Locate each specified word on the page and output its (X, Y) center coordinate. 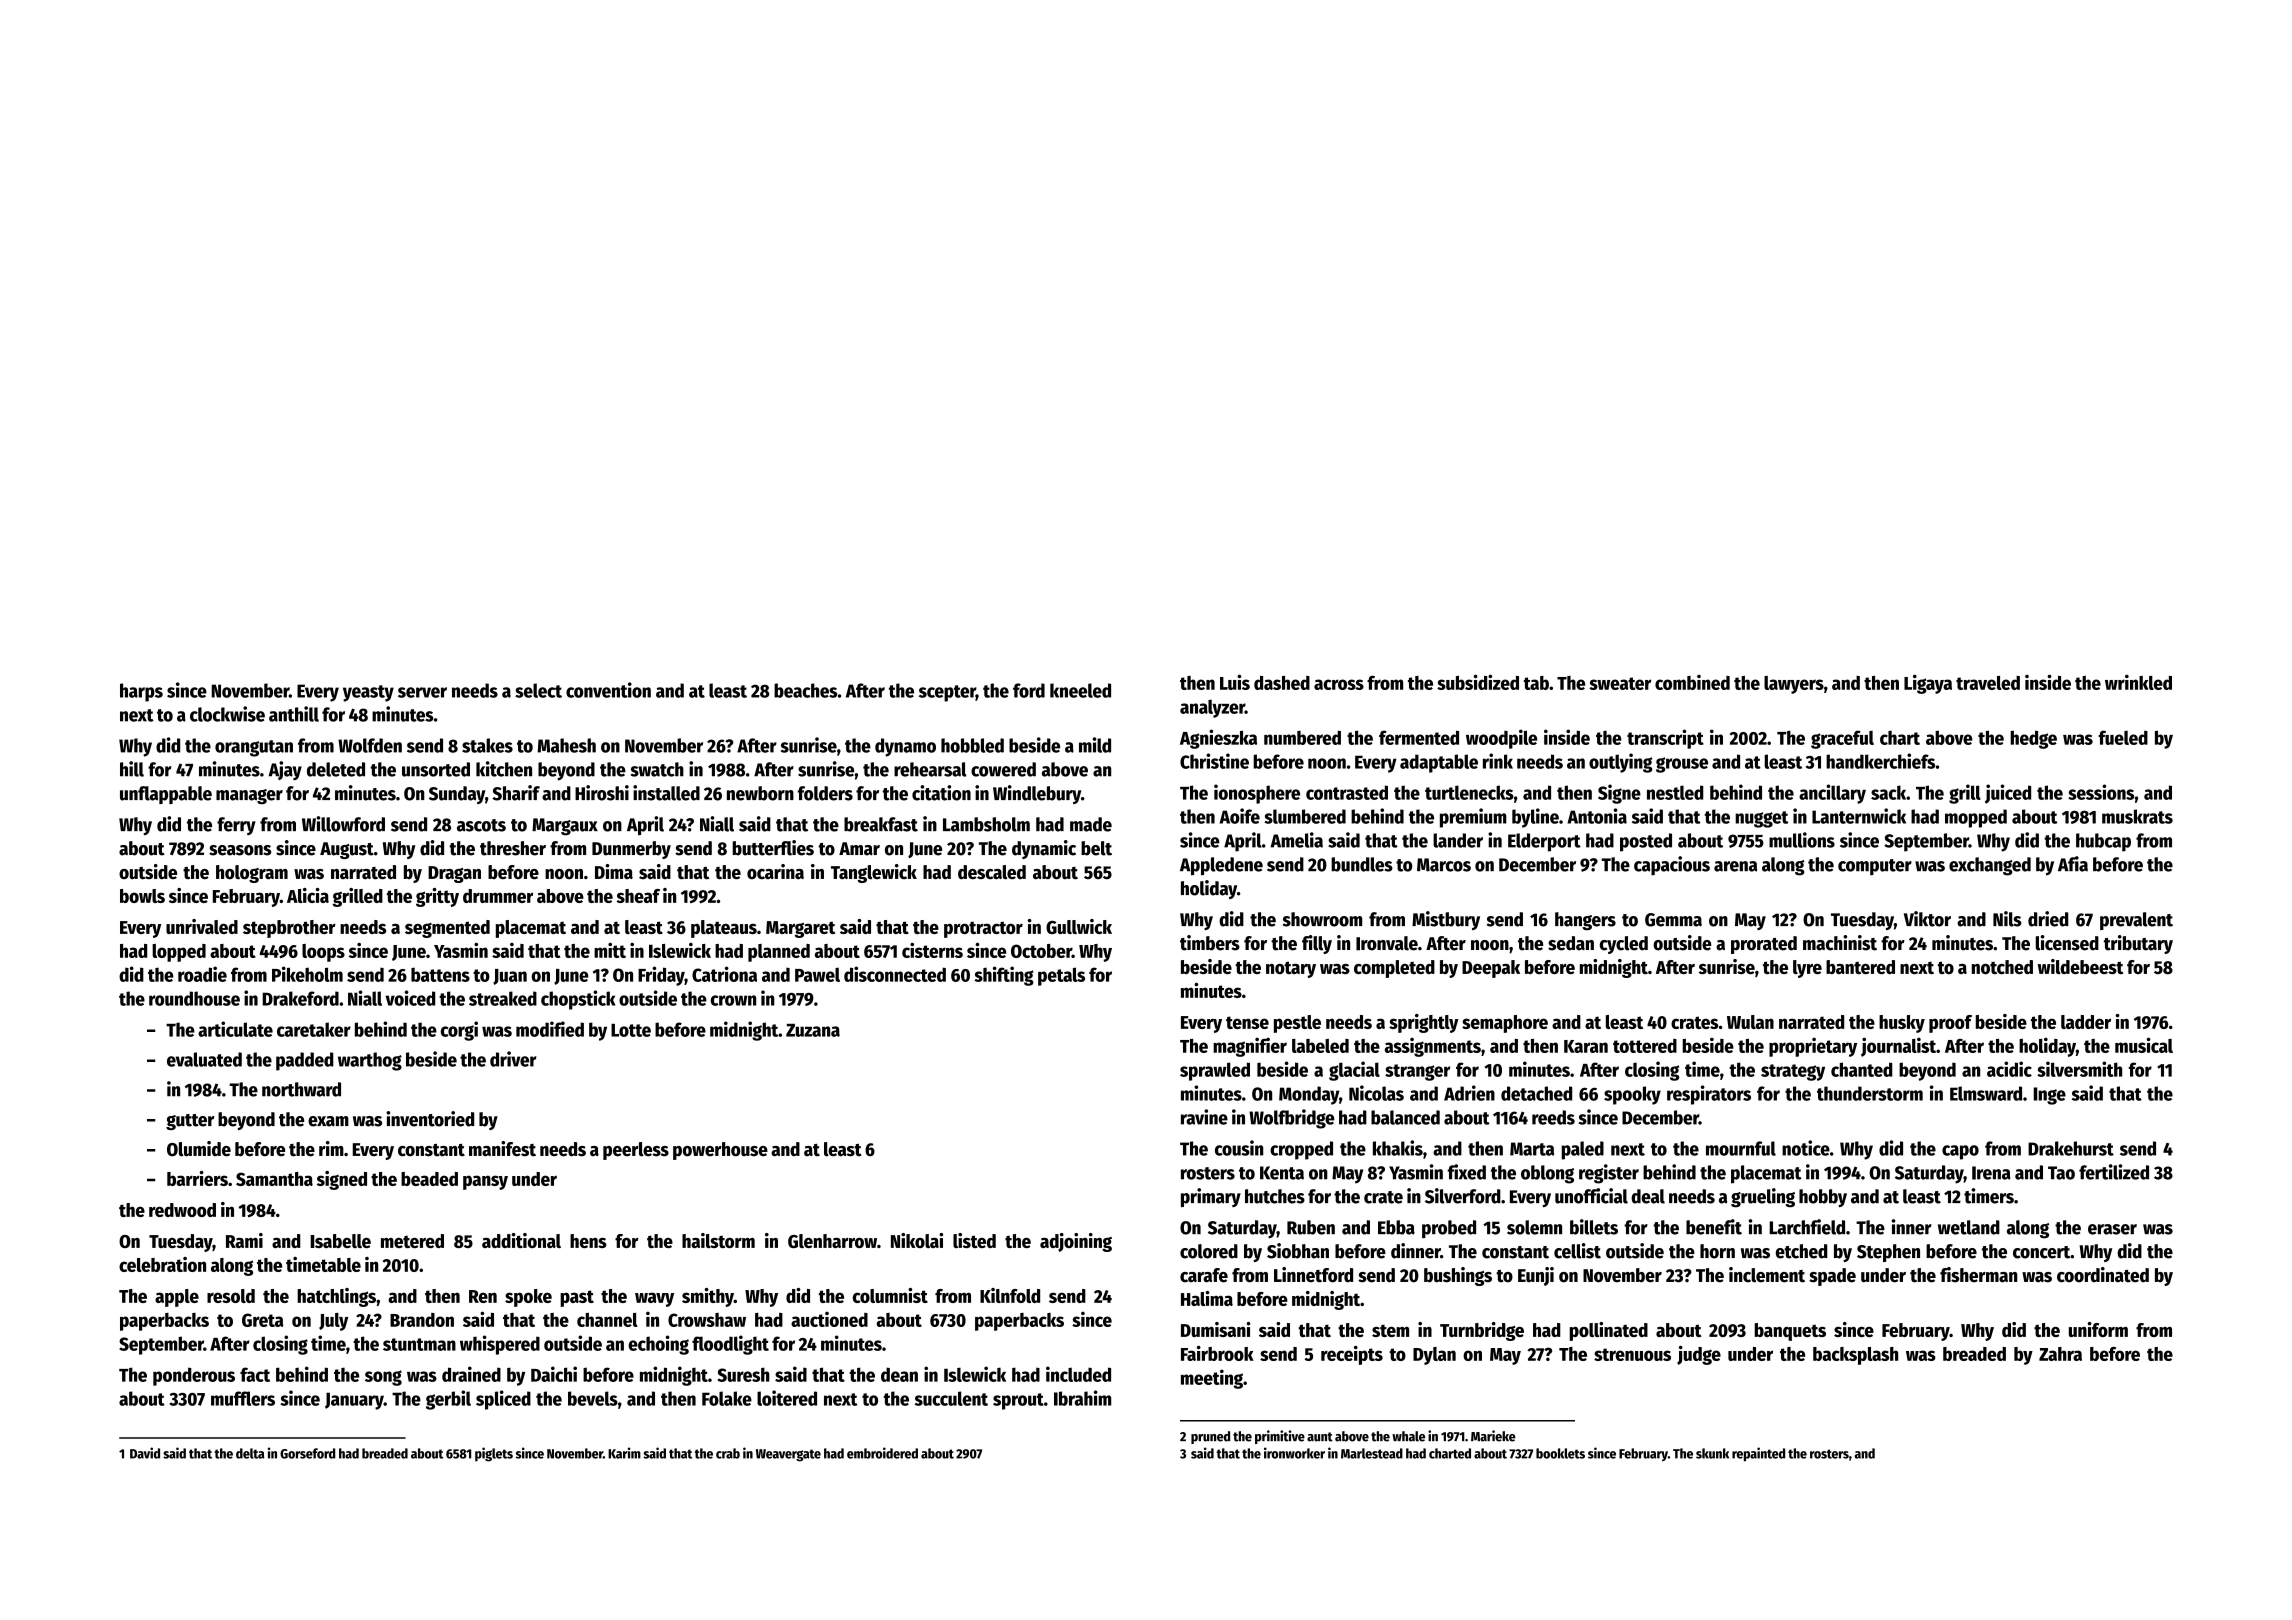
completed (1394, 969)
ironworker (1294, 1453)
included (1078, 1374)
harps (141, 692)
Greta (262, 1320)
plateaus (724, 929)
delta (250, 1453)
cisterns (932, 950)
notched (2002, 967)
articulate (235, 1029)
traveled (1988, 683)
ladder (2086, 1022)
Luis (1235, 682)
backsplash (1855, 1356)
